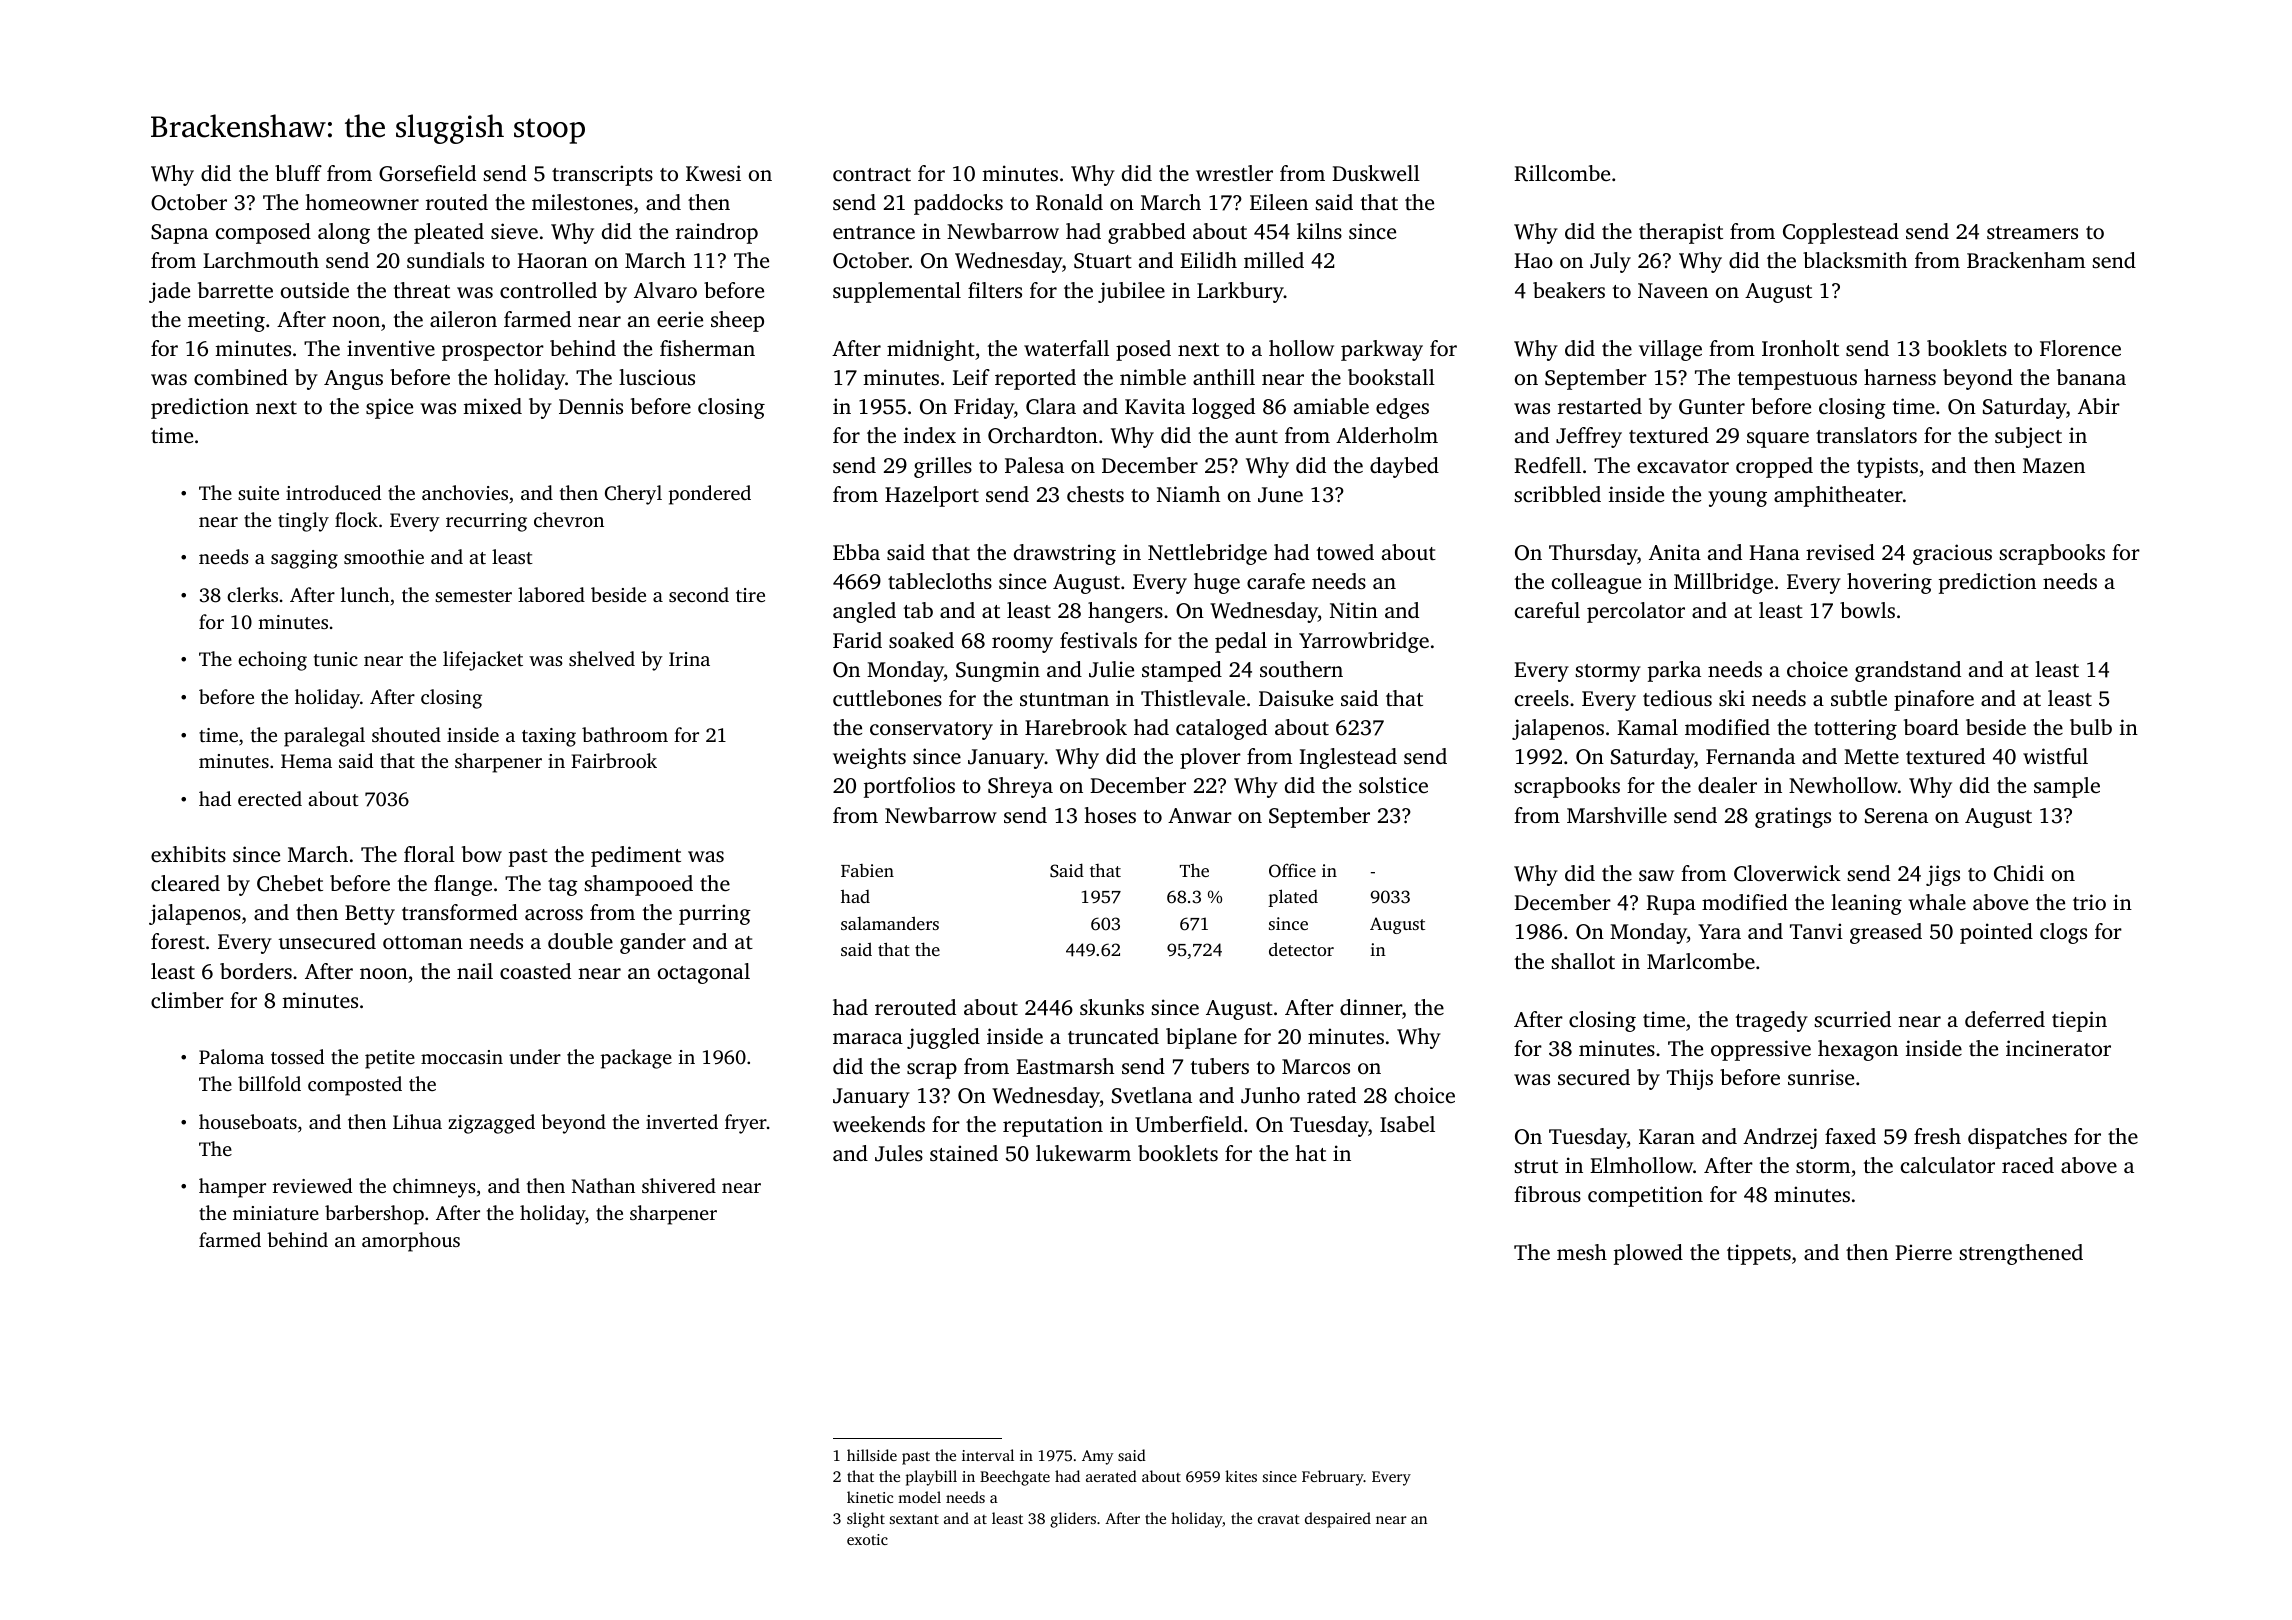 The image size is (2292, 1620). I want to click on amorphous, so click(411, 1242).
